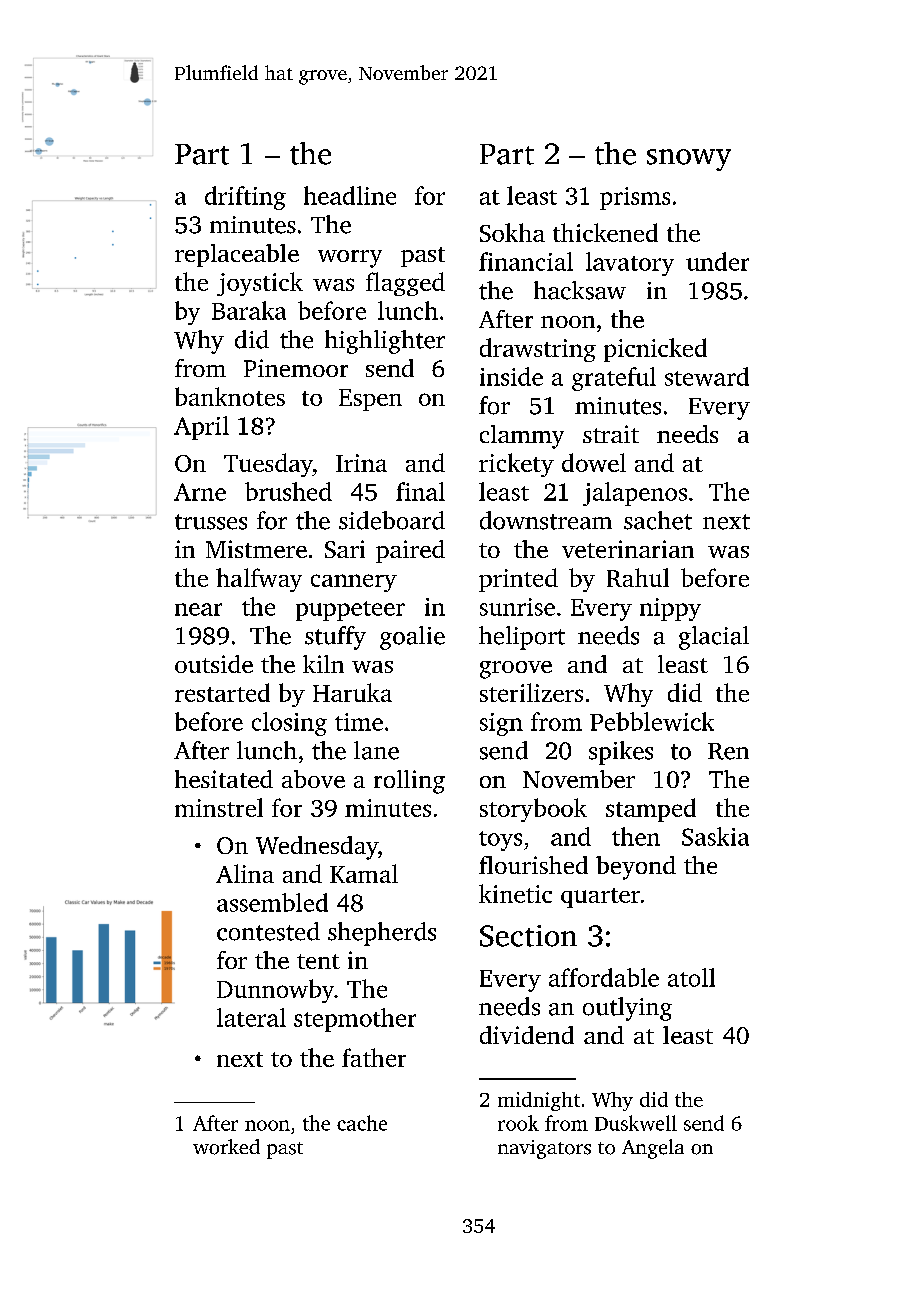  What do you see at coordinates (515, 893) in the document?
I see `kinetic` at bounding box center [515, 893].
